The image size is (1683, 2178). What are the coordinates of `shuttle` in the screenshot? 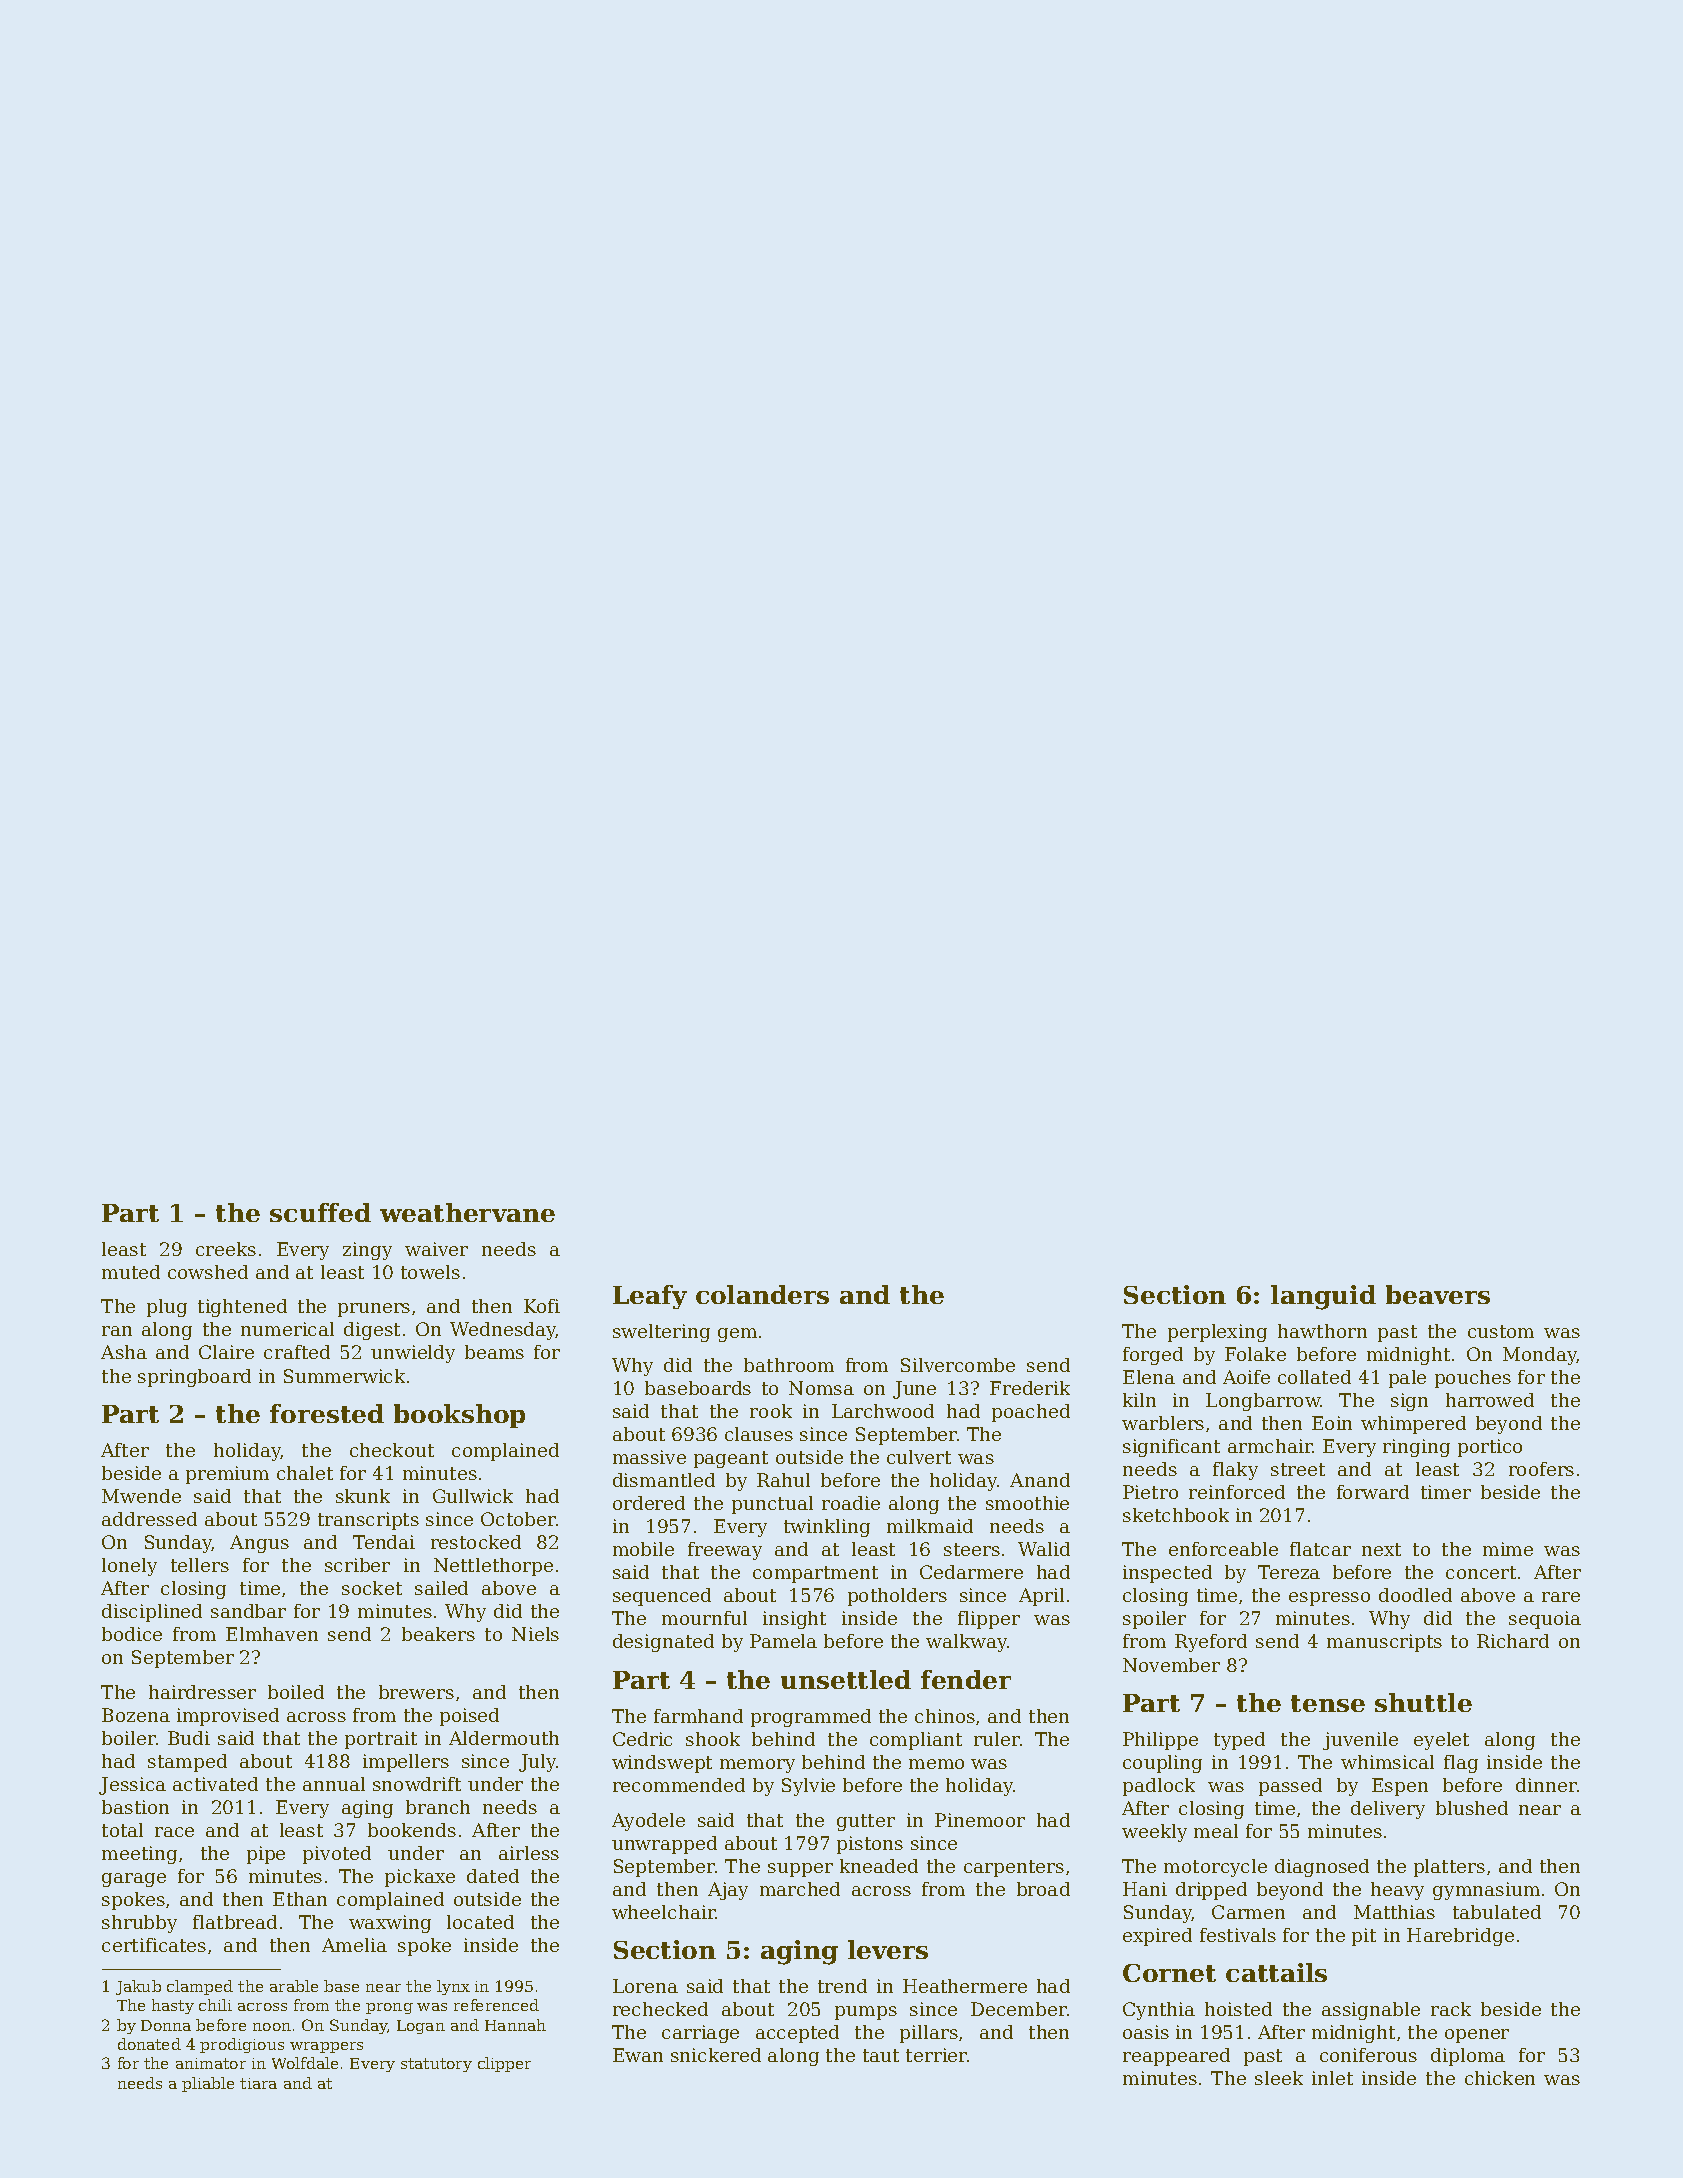 It's located at (1423, 1702).
